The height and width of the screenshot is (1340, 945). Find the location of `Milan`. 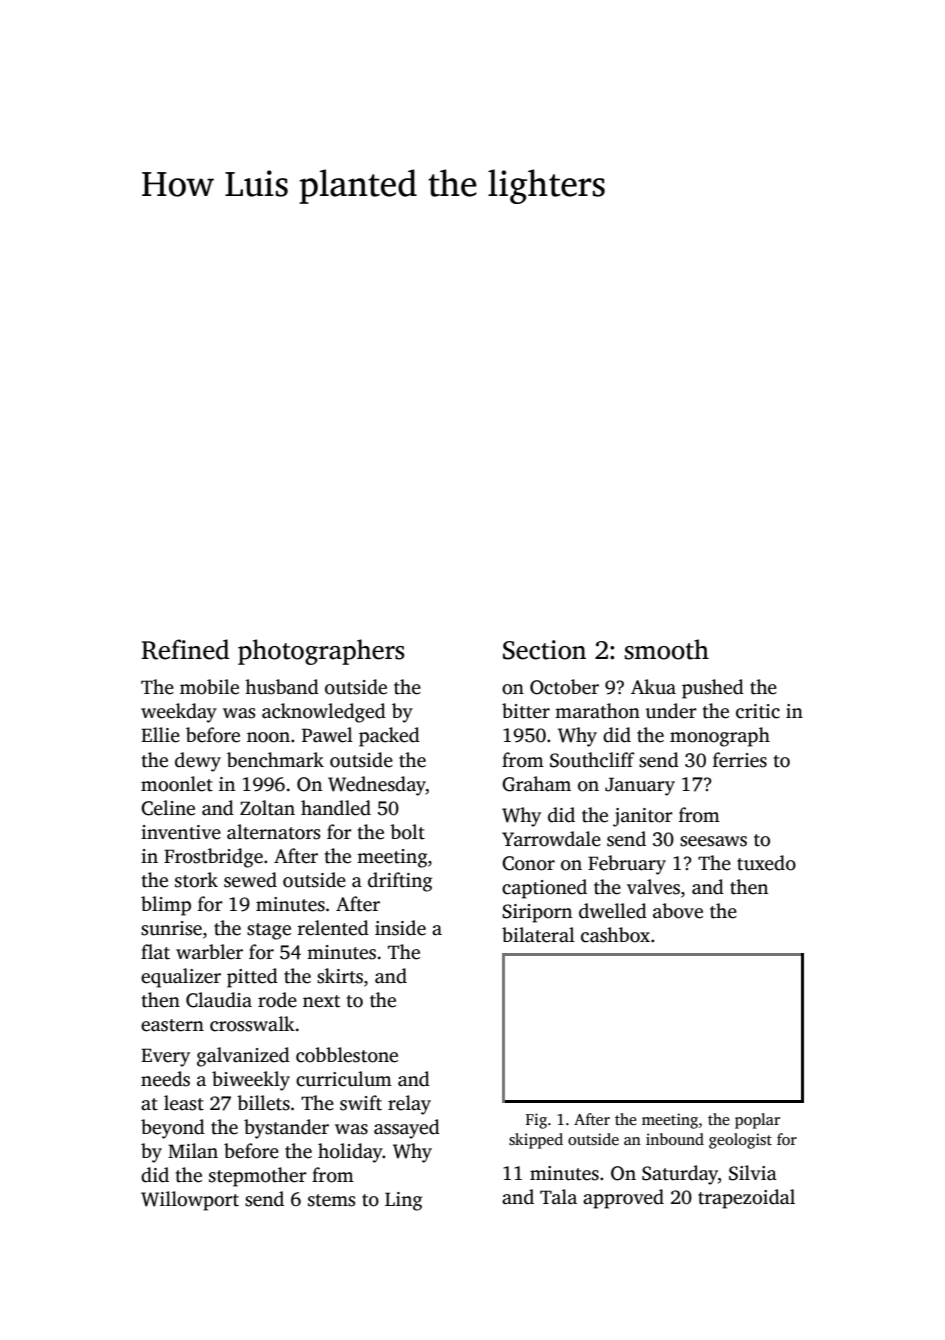

Milan is located at coordinates (193, 1151).
